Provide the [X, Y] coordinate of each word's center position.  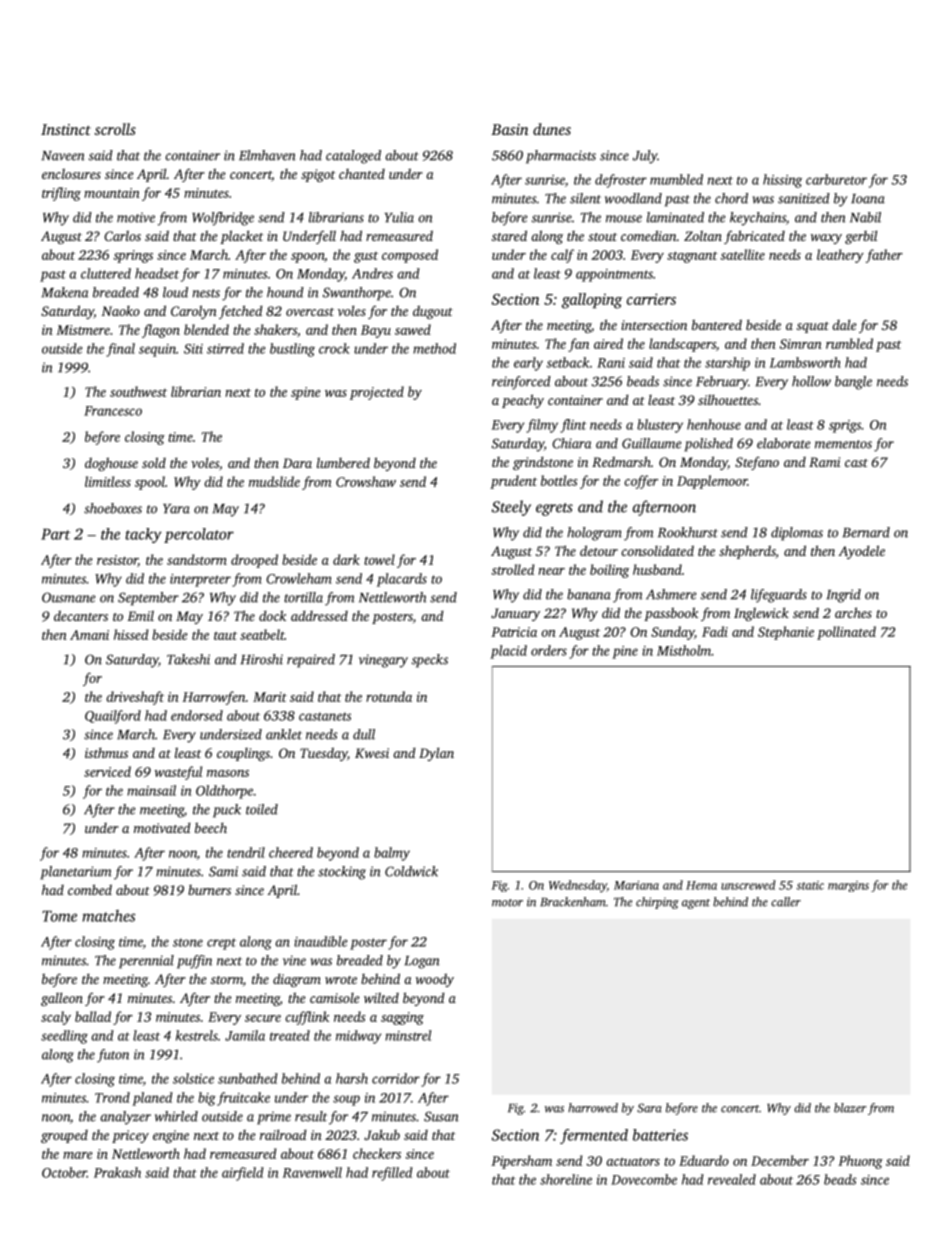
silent [585, 198]
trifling [61, 194]
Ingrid [843, 596]
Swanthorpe [357, 294]
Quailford [113, 717]
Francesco [113, 411]
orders [549, 650]
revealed [732, 1179]
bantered [717, 324]
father [884, 256]
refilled [392, 1174]
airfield [243, 1174]
